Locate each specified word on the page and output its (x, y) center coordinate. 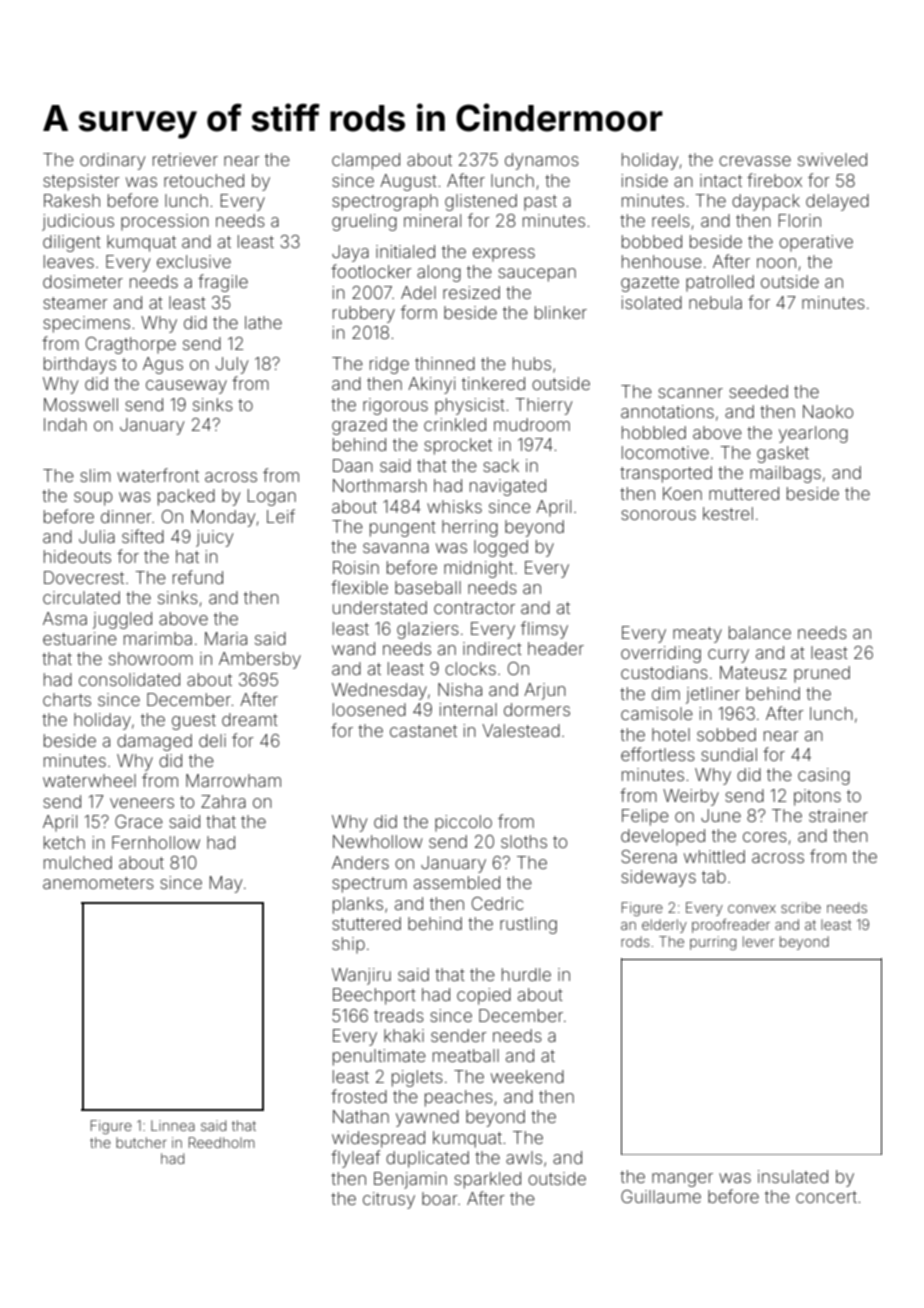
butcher (141, 1142)
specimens (86, 324)
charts (67, 699)
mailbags (785, 474)
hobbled (654, 432)
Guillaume (661, 1196)
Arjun (545, 691)
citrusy (389, 1200)
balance (760, 632)
